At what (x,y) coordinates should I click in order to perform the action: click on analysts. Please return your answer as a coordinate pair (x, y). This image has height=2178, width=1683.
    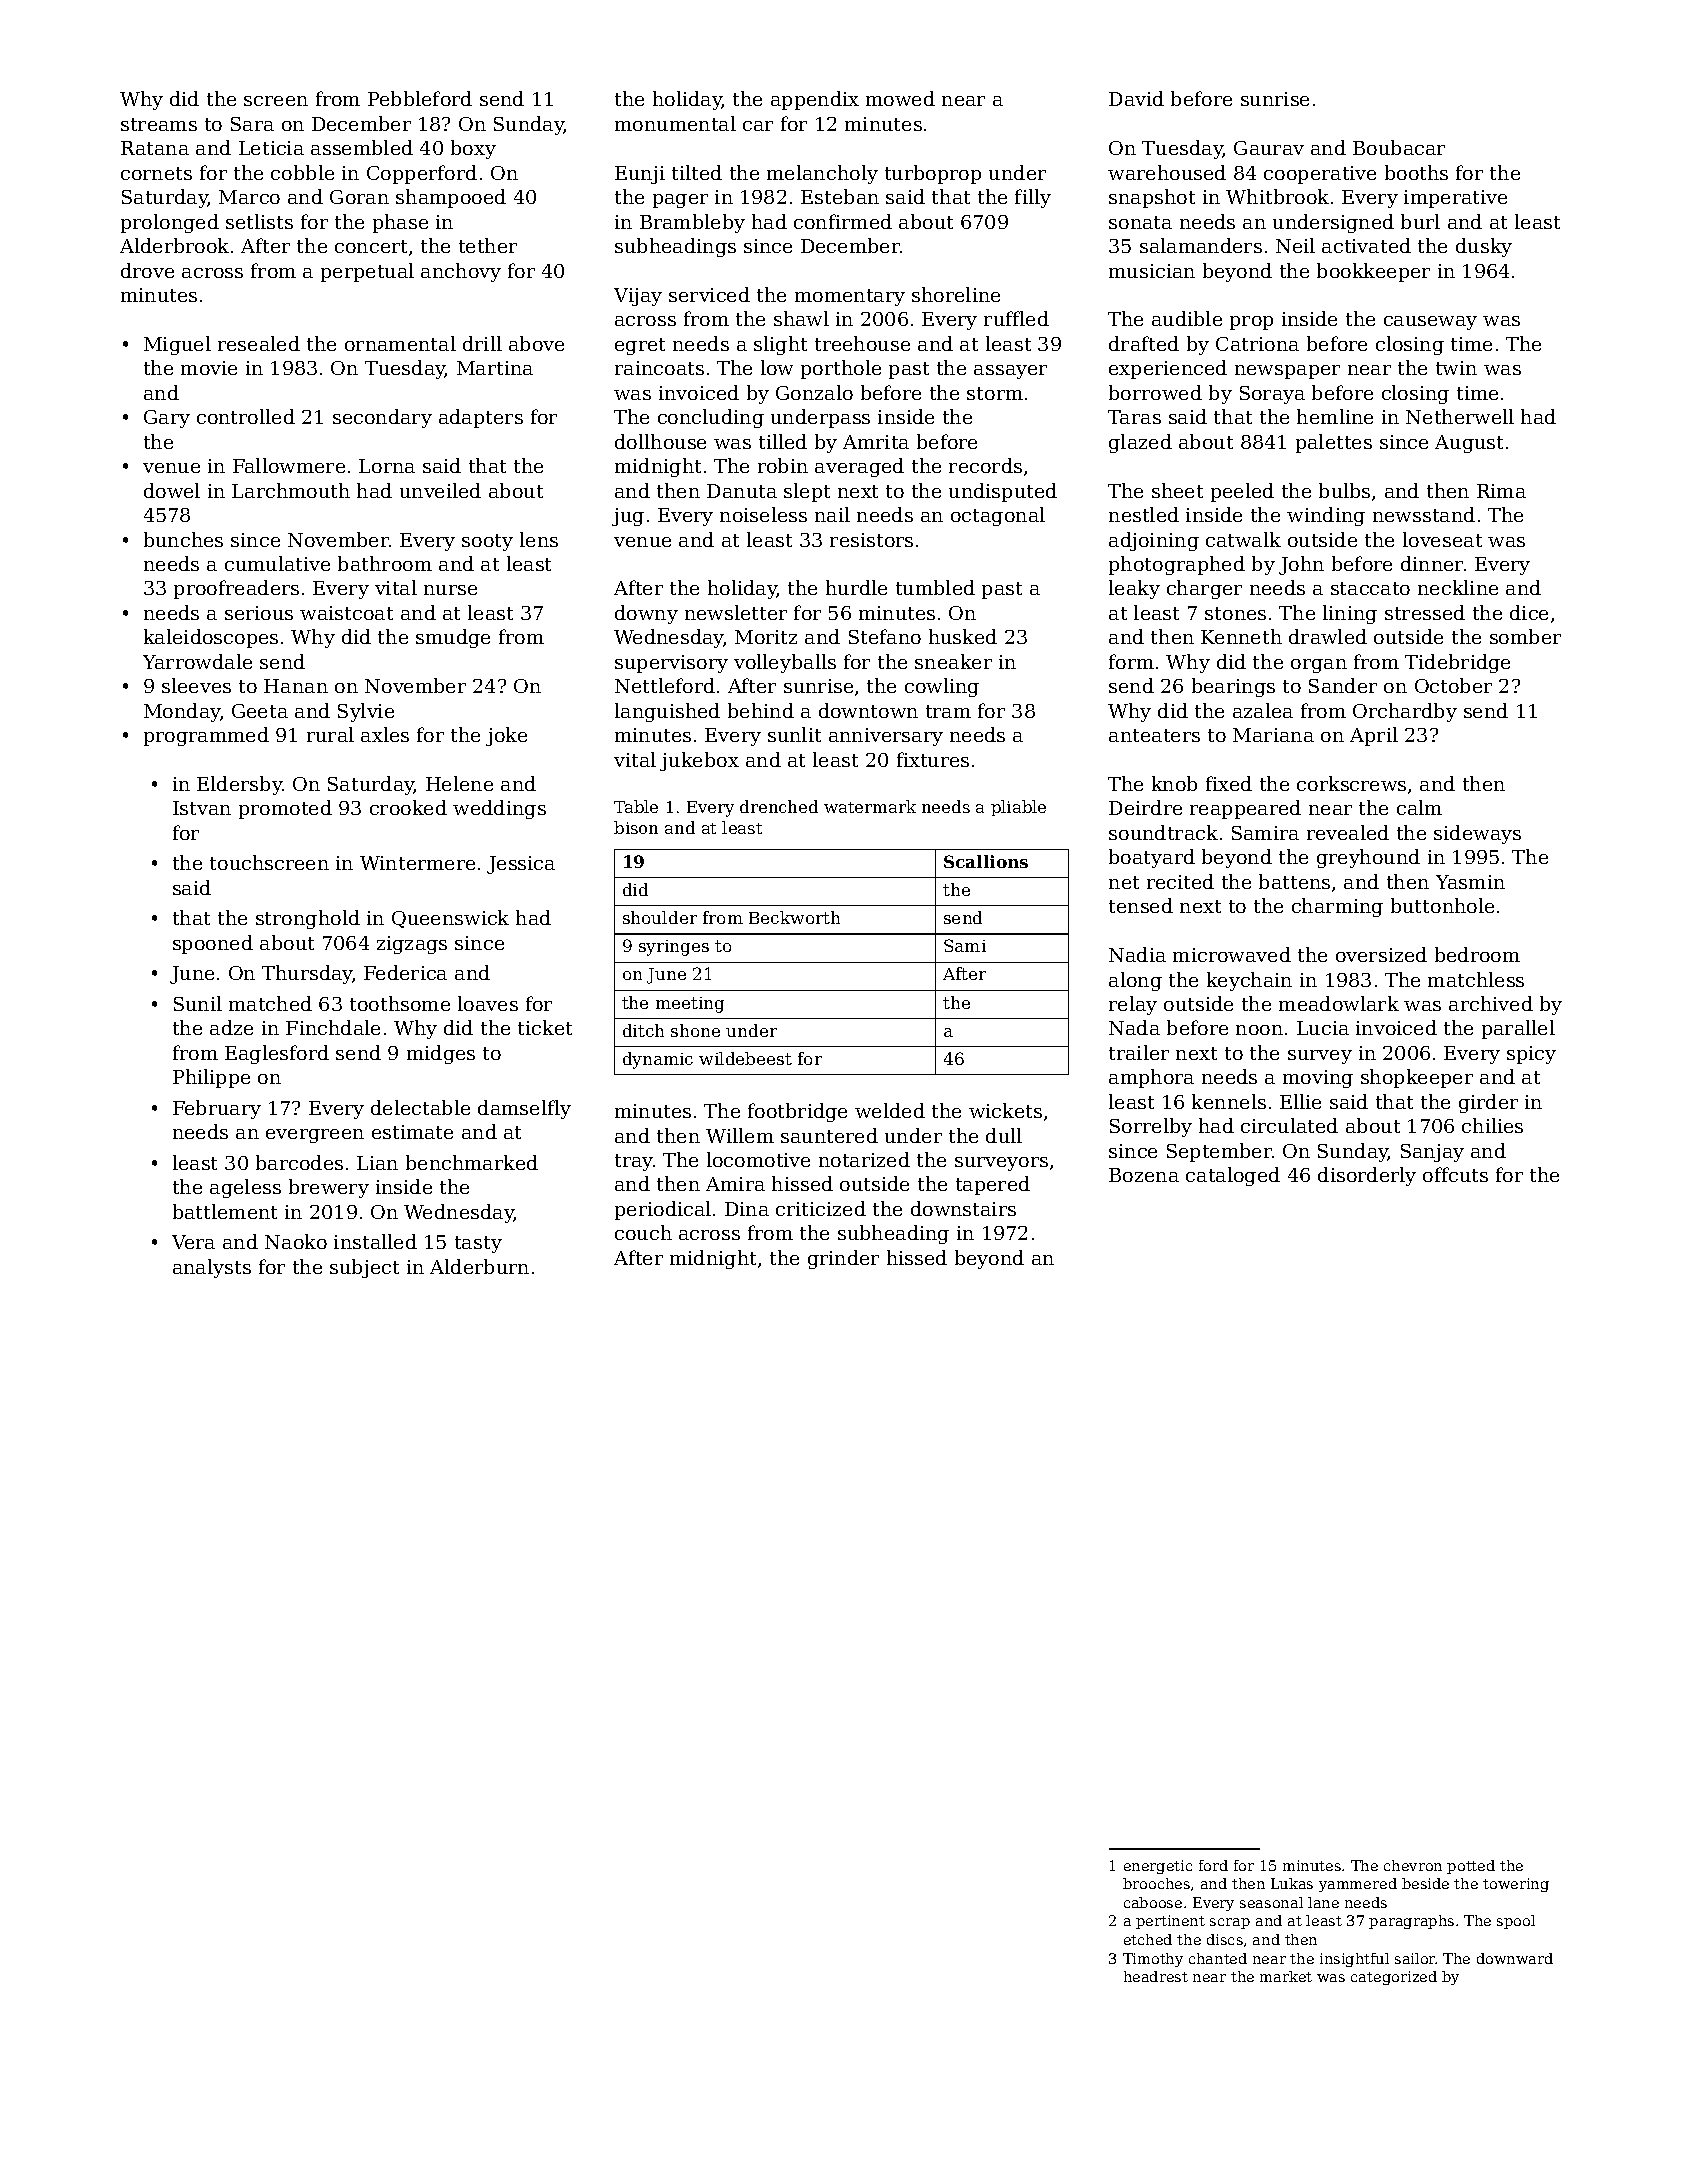
    Looking at the image, I should click on (212, 1268).
